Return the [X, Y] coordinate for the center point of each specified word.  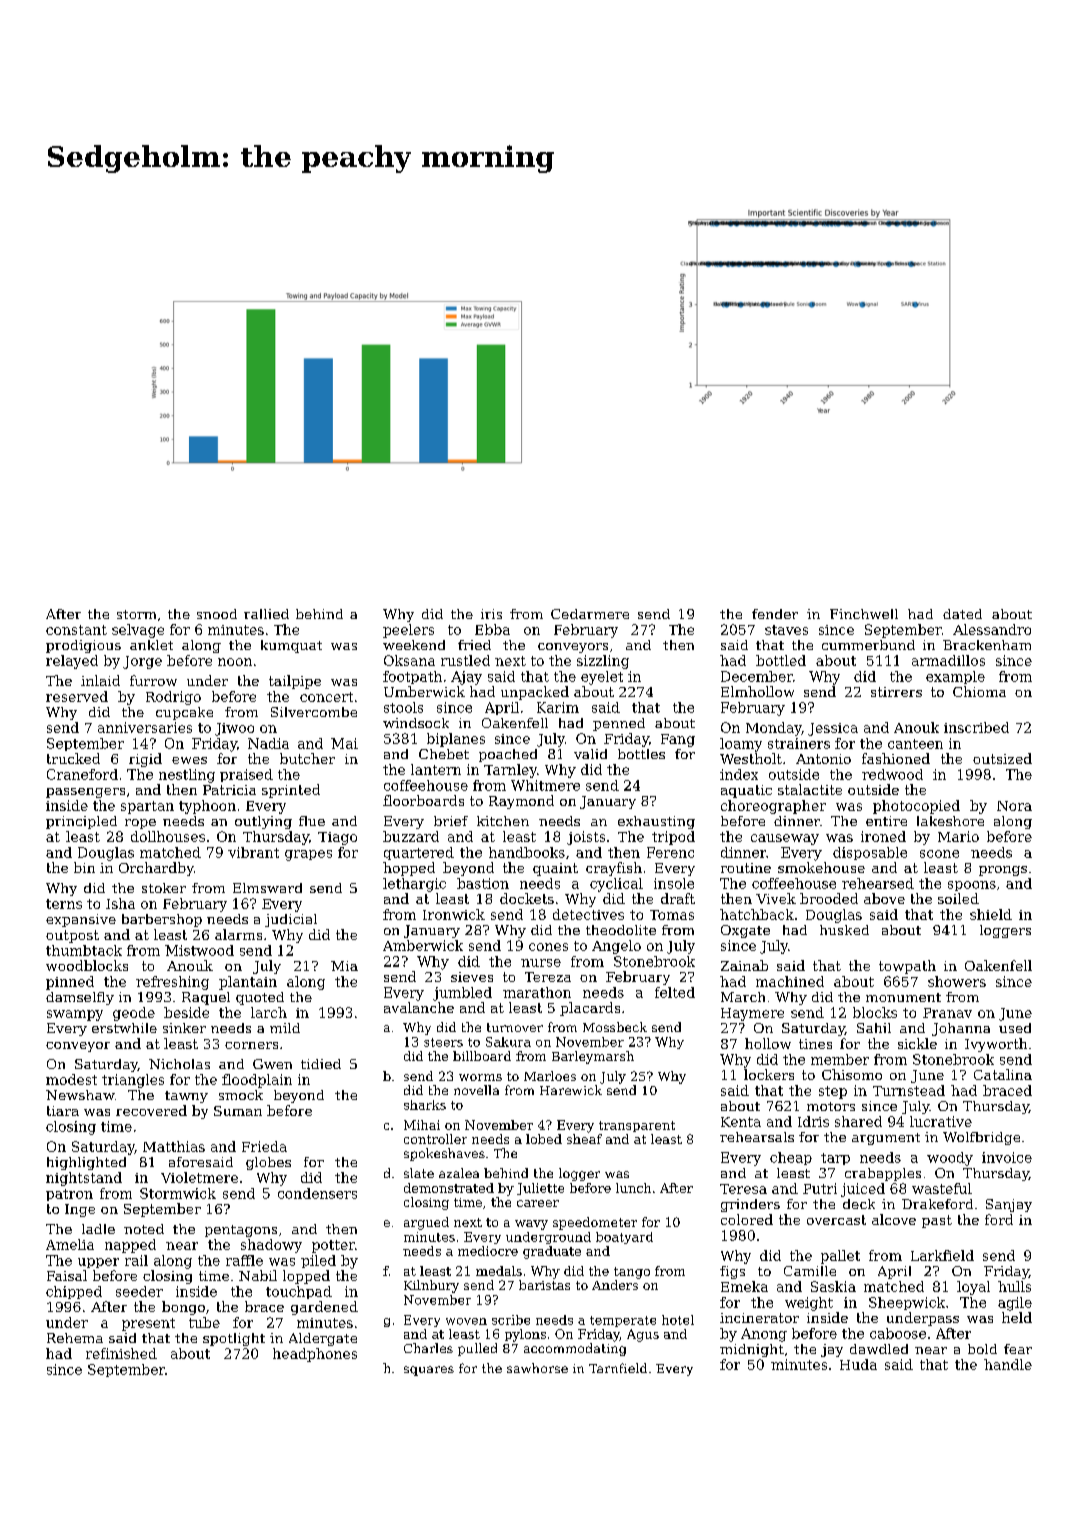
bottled [781, 660]
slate [419, 1173]
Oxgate [745, 931]
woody [950, 1159]
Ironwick [454, 914]
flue [312, 821]
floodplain [257, 1081]
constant [76, 630]
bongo [183, 1308]
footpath [412, 677]
